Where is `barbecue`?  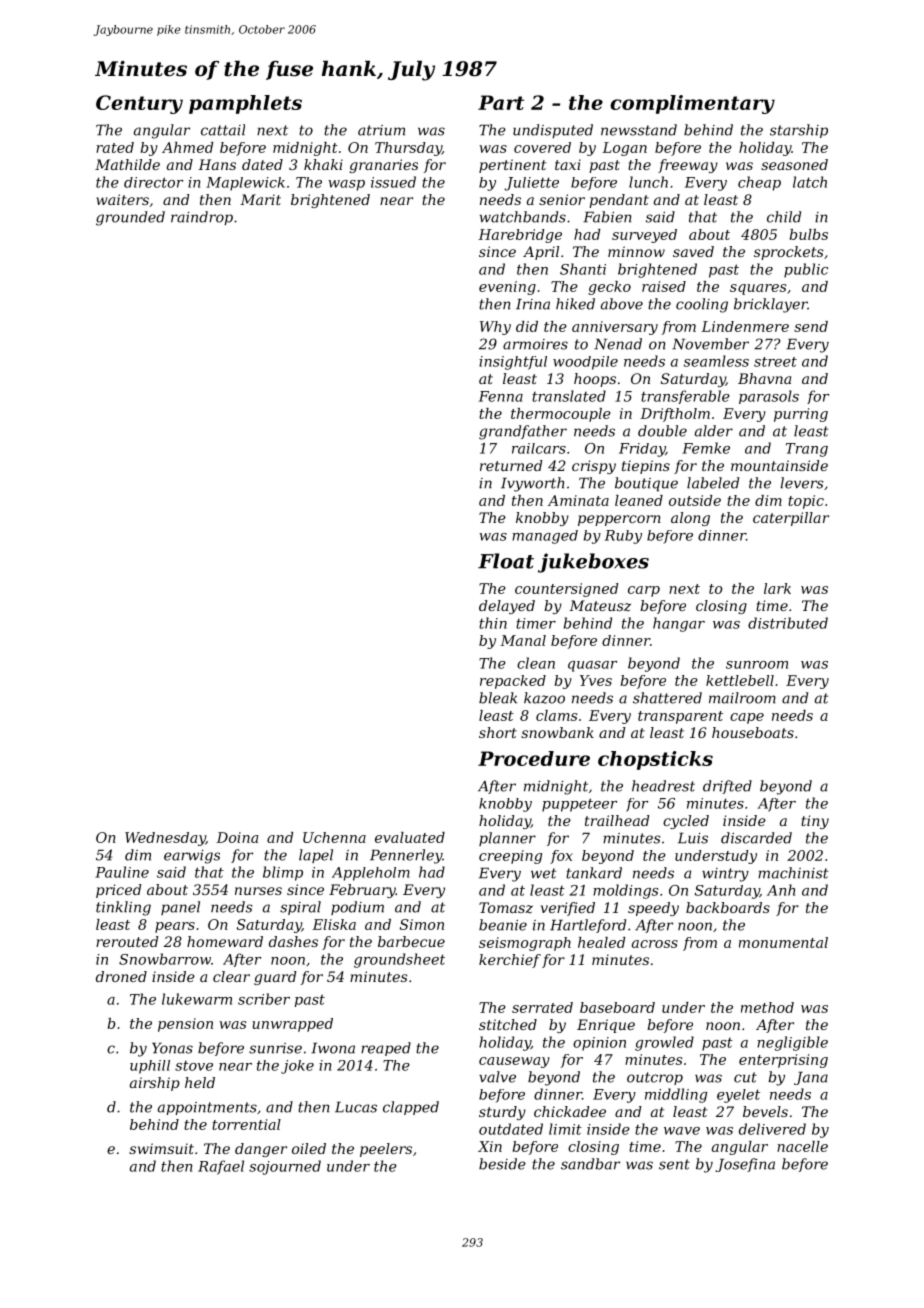 barbecue is located at coordinates (411, 941).
